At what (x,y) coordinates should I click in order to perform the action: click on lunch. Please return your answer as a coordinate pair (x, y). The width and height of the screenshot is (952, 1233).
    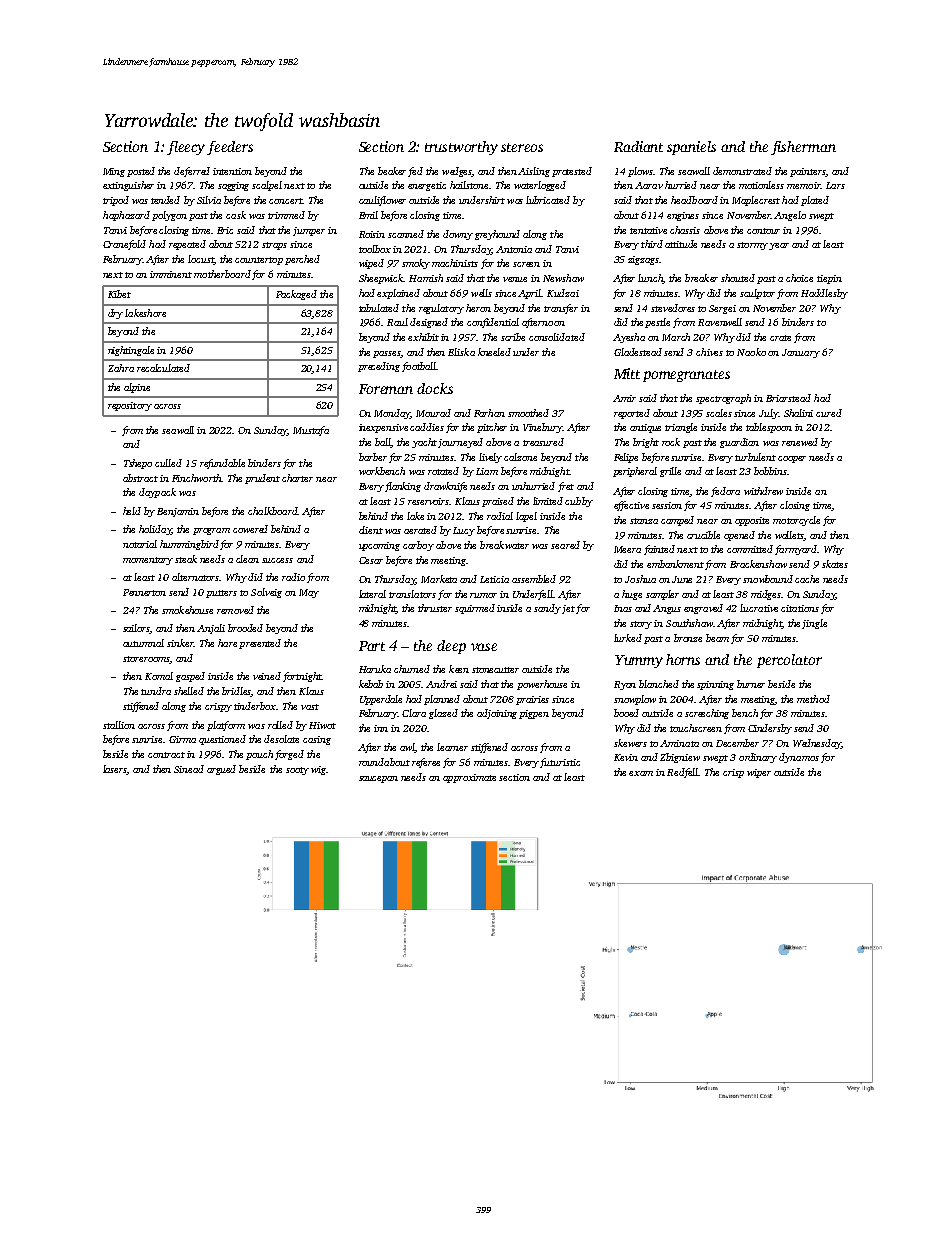
    Looking at the image, I should click on (650, 279).
